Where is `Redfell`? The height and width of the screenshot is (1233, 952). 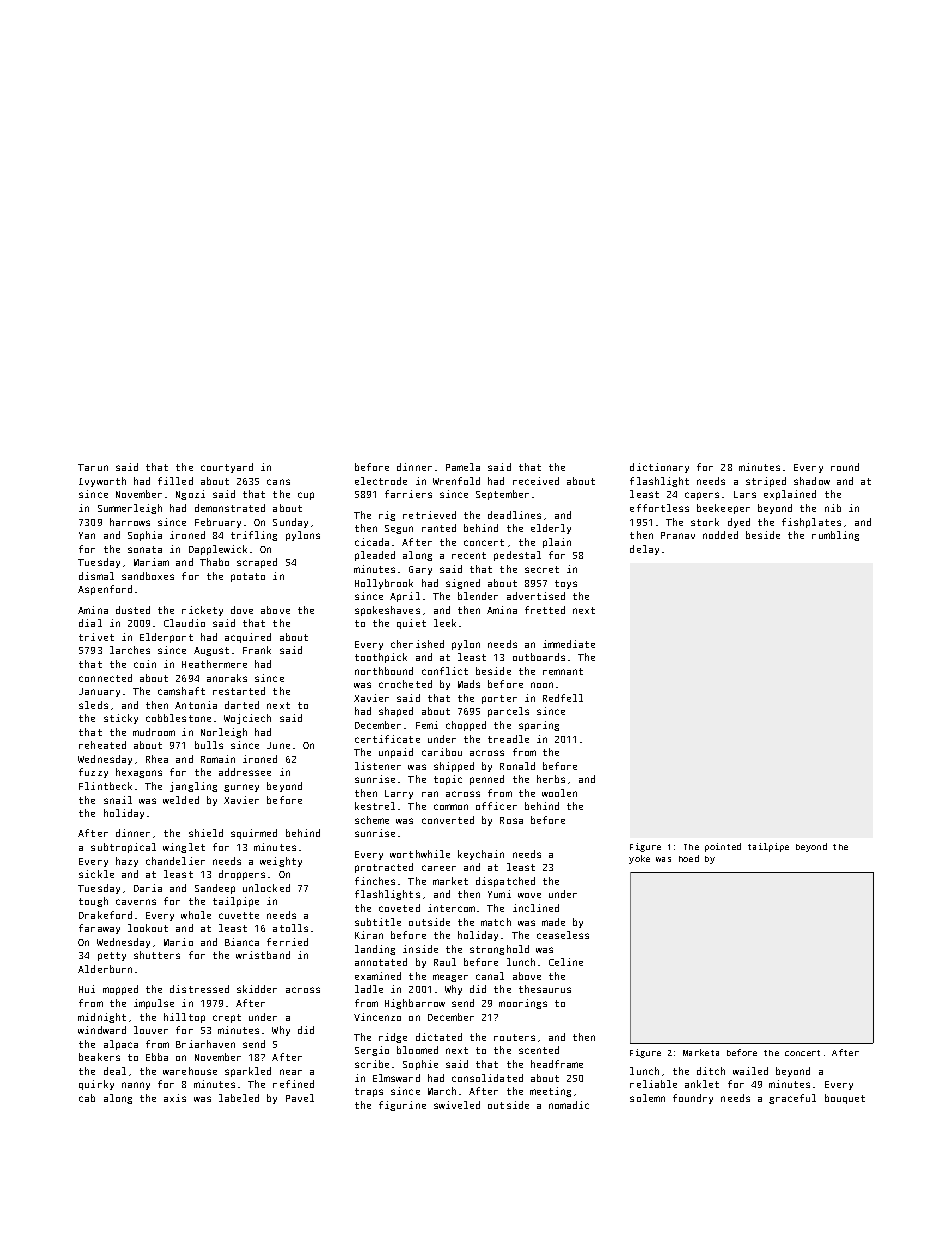 Redfell is located at coordinates (563, 698).
